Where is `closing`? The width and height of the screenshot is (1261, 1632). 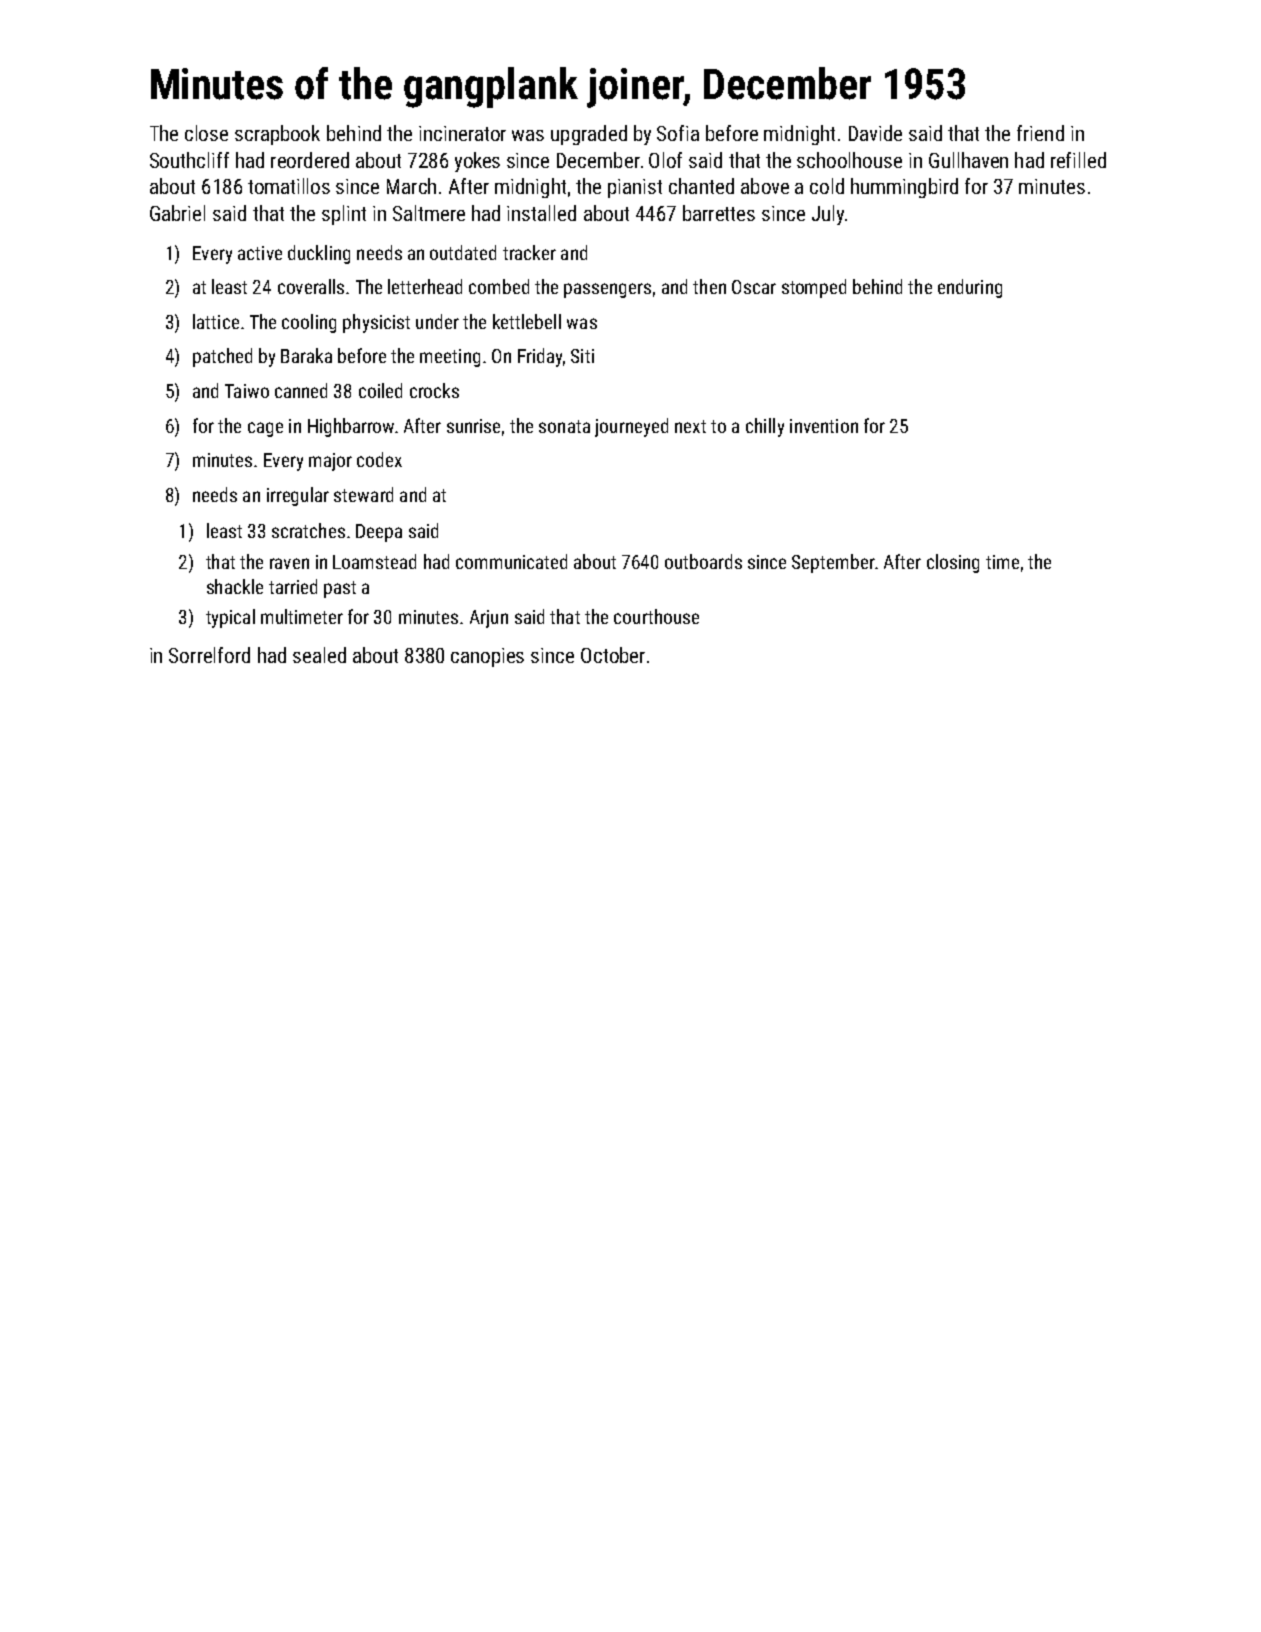 closing is located at coordinates (953, 563).
